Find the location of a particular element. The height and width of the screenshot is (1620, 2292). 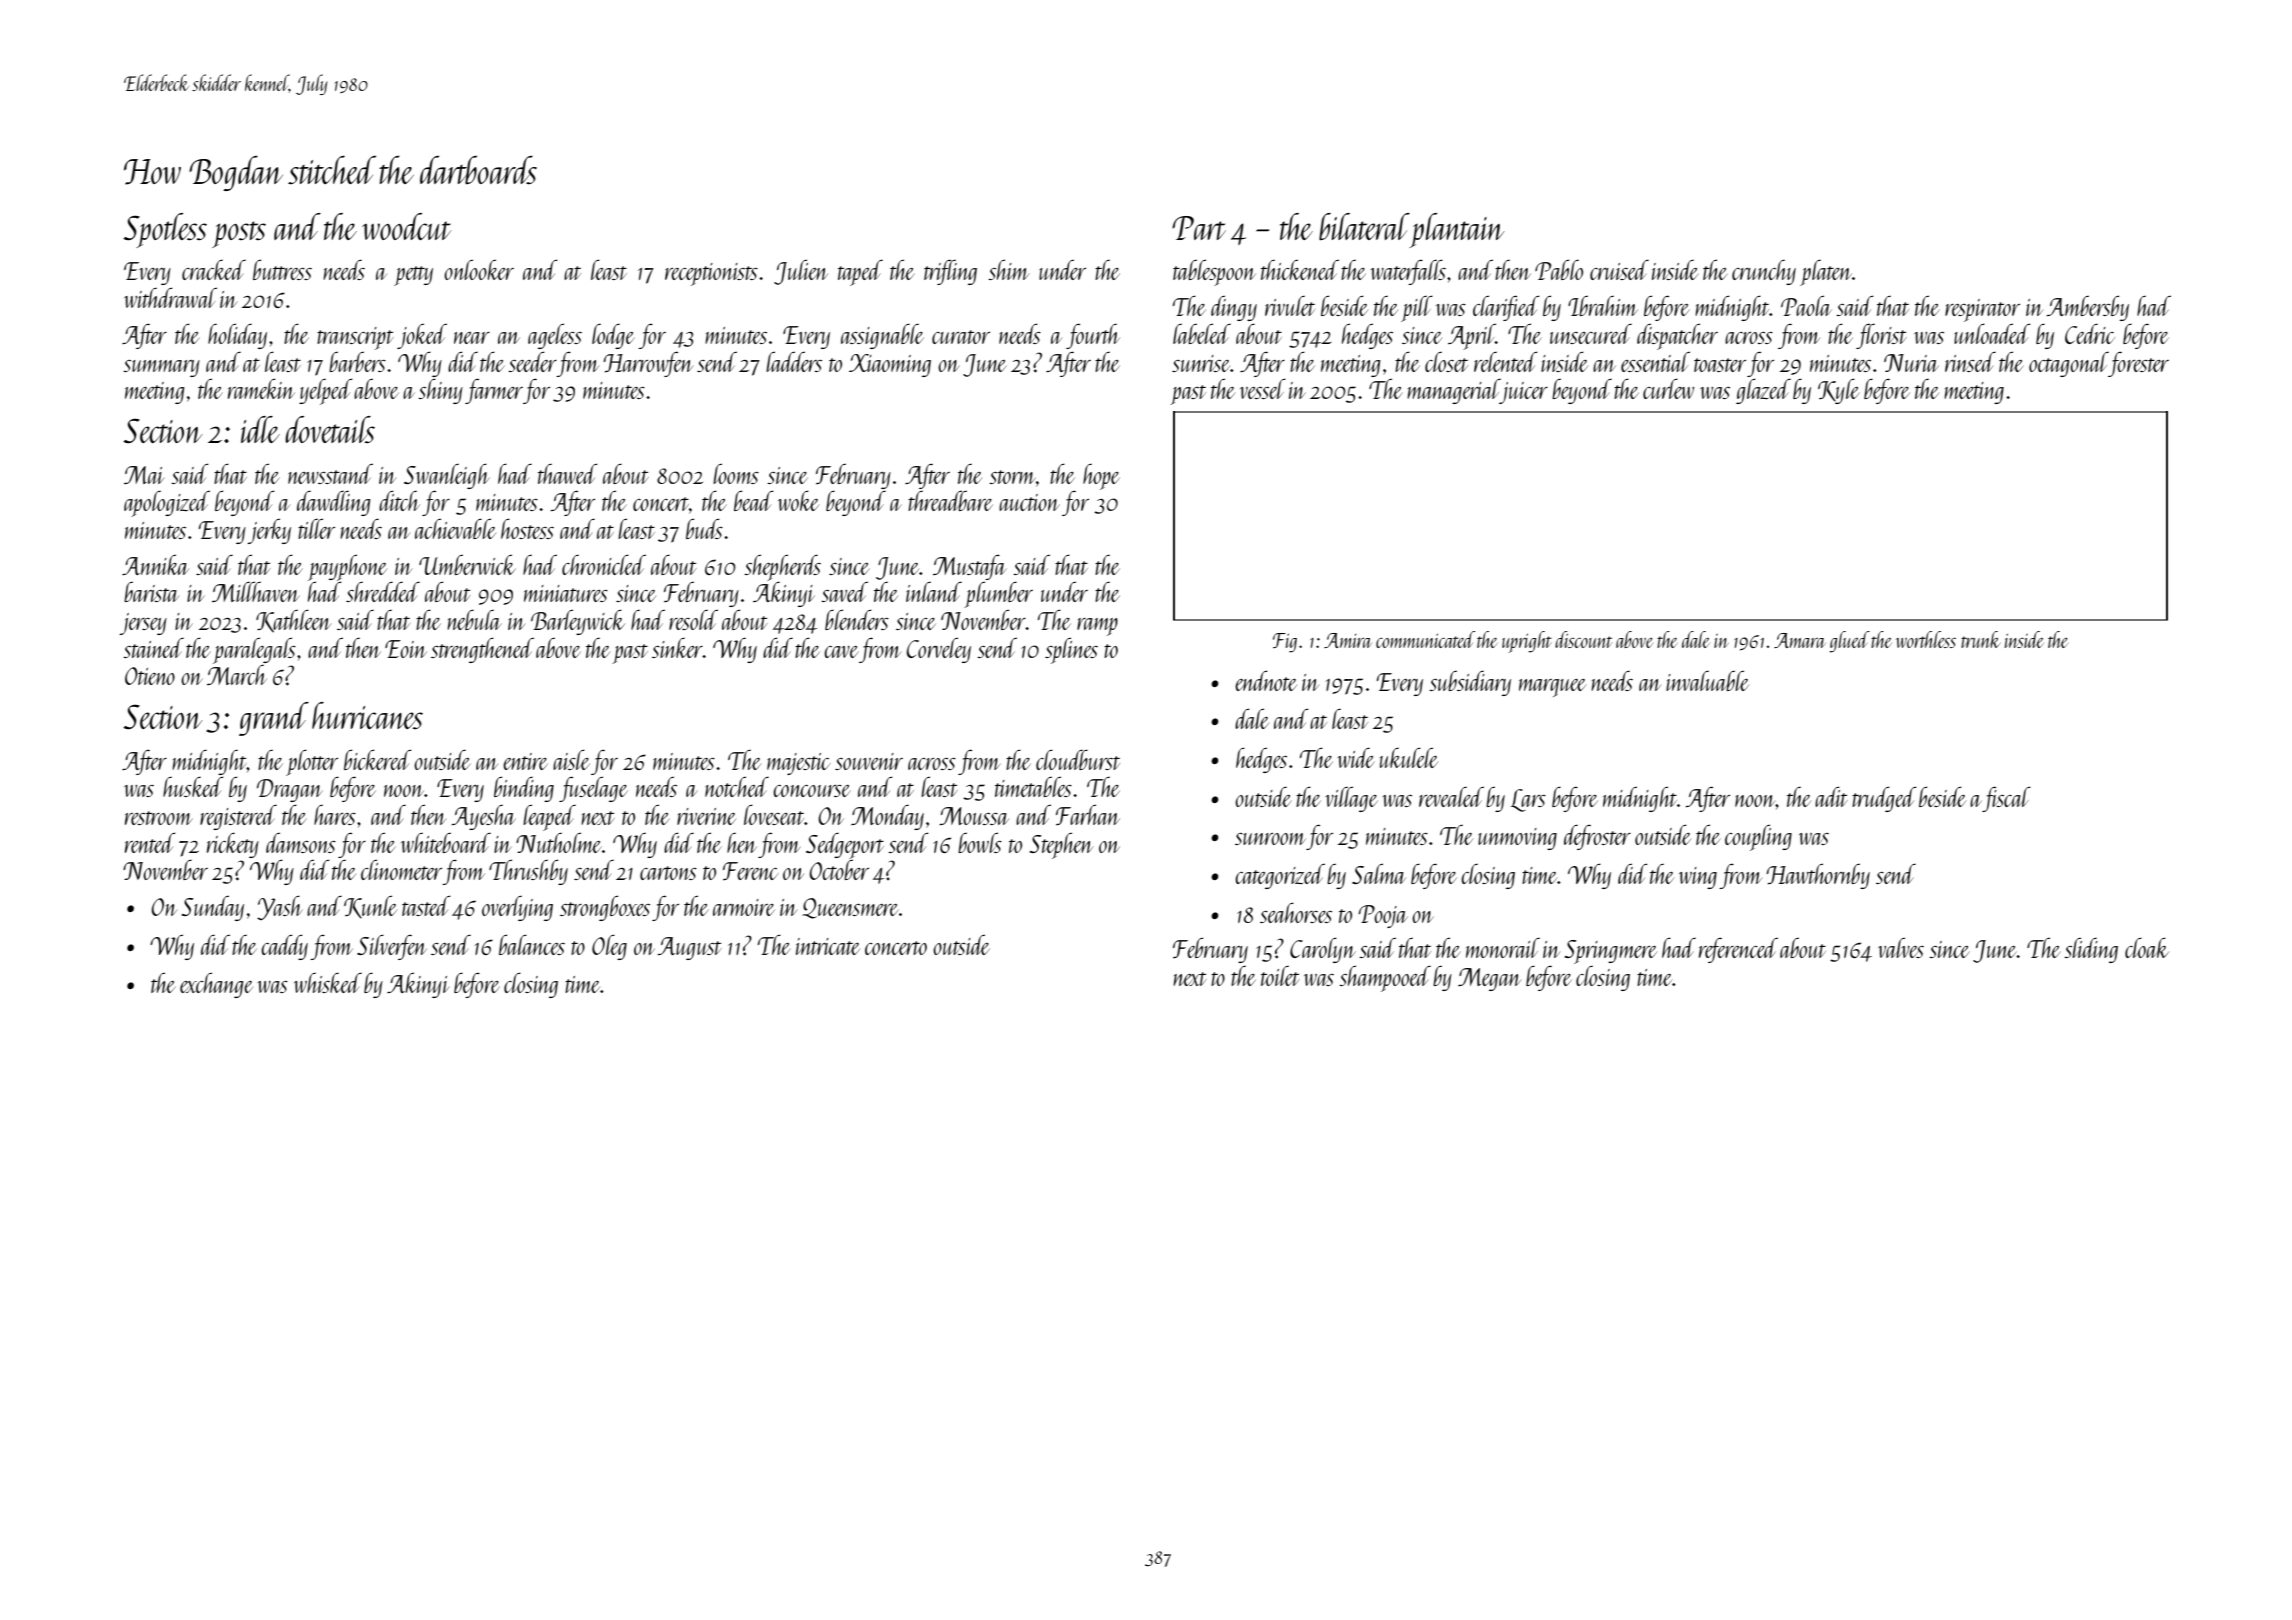

Stephen is located at coordinates (1061, 845).
